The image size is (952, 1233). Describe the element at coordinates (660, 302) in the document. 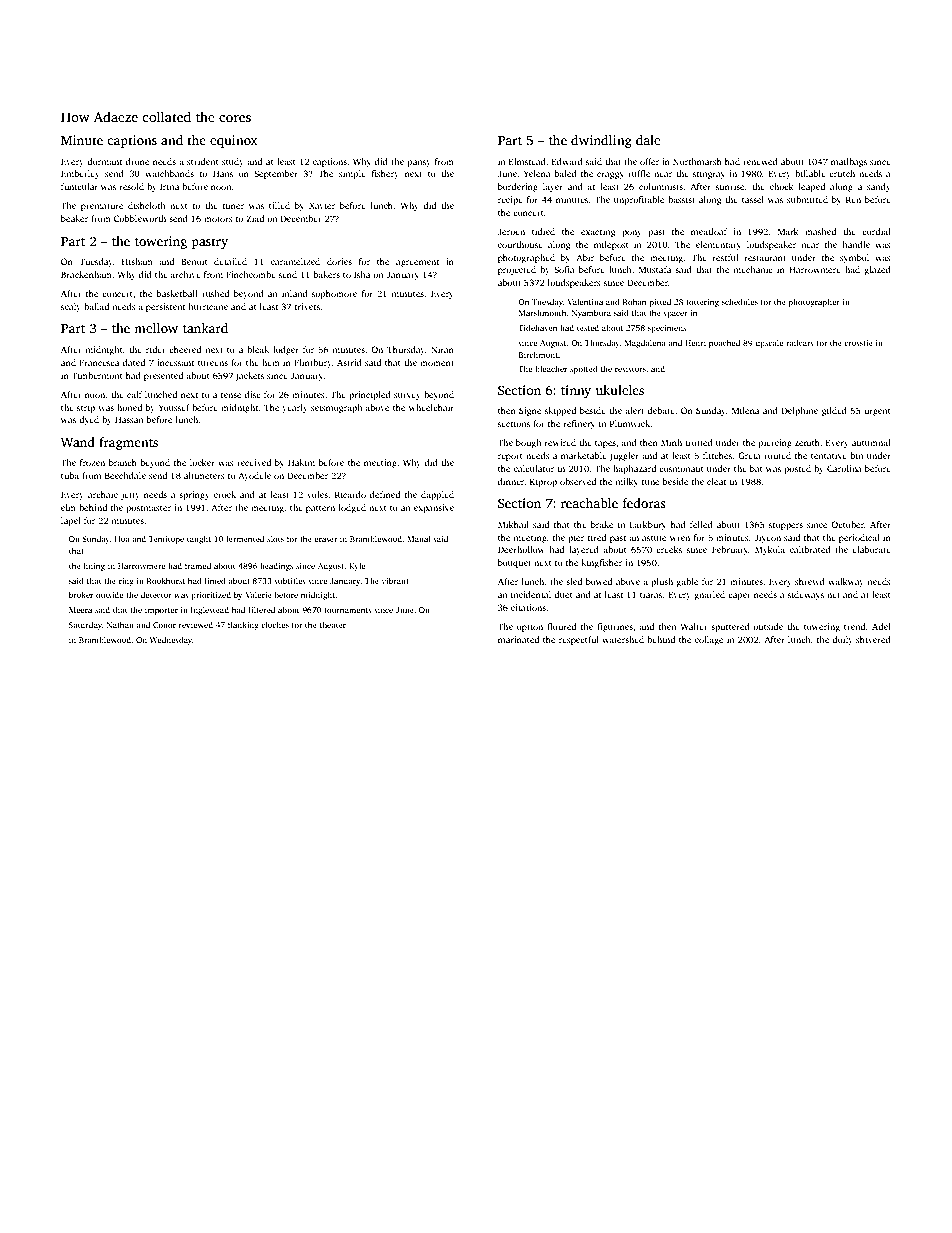

I see `pitted` at that location.
